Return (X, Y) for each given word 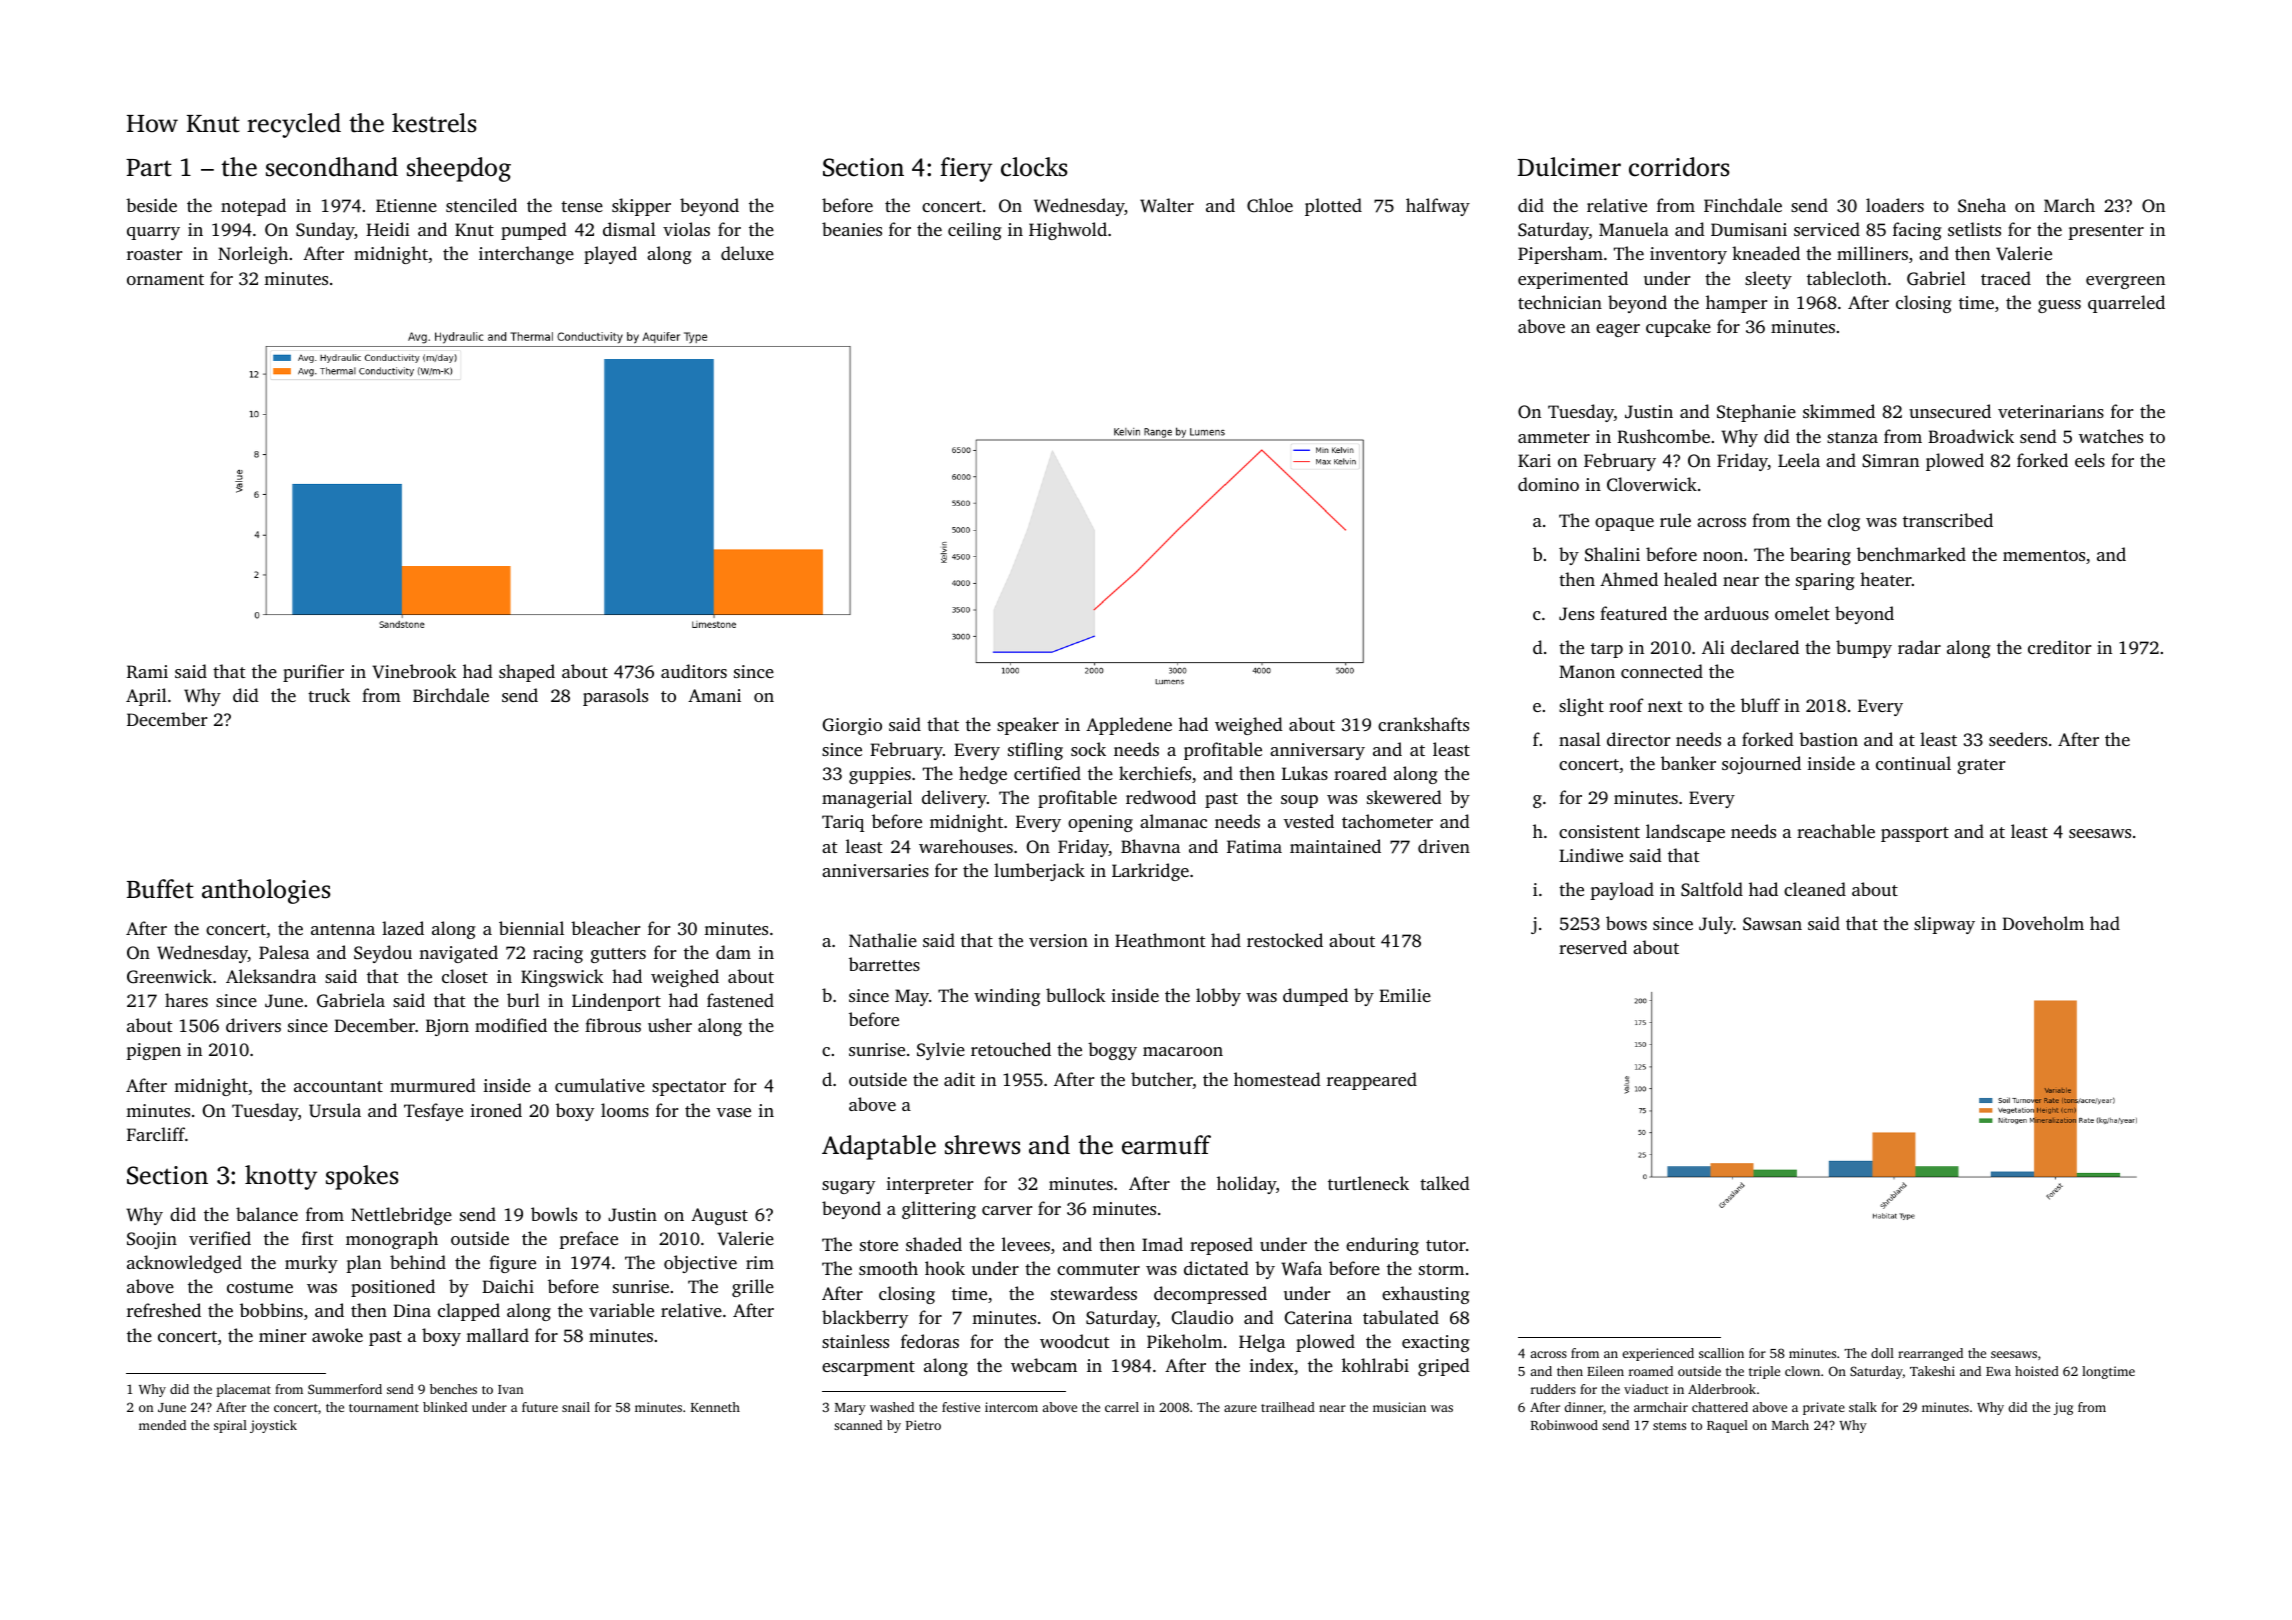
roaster (155, 254)
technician (1560, 302)
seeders (2018, 739)
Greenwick (169, 976)
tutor (1446, 1245)
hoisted (2037, 1371)
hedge (983, 775)
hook (945, 1268)
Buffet (160, 889)
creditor (2060, 647)
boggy (1112, 1051)
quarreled (2126, 304)
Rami (147, 672)
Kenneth (715, 1407)
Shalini (1612, 554)
